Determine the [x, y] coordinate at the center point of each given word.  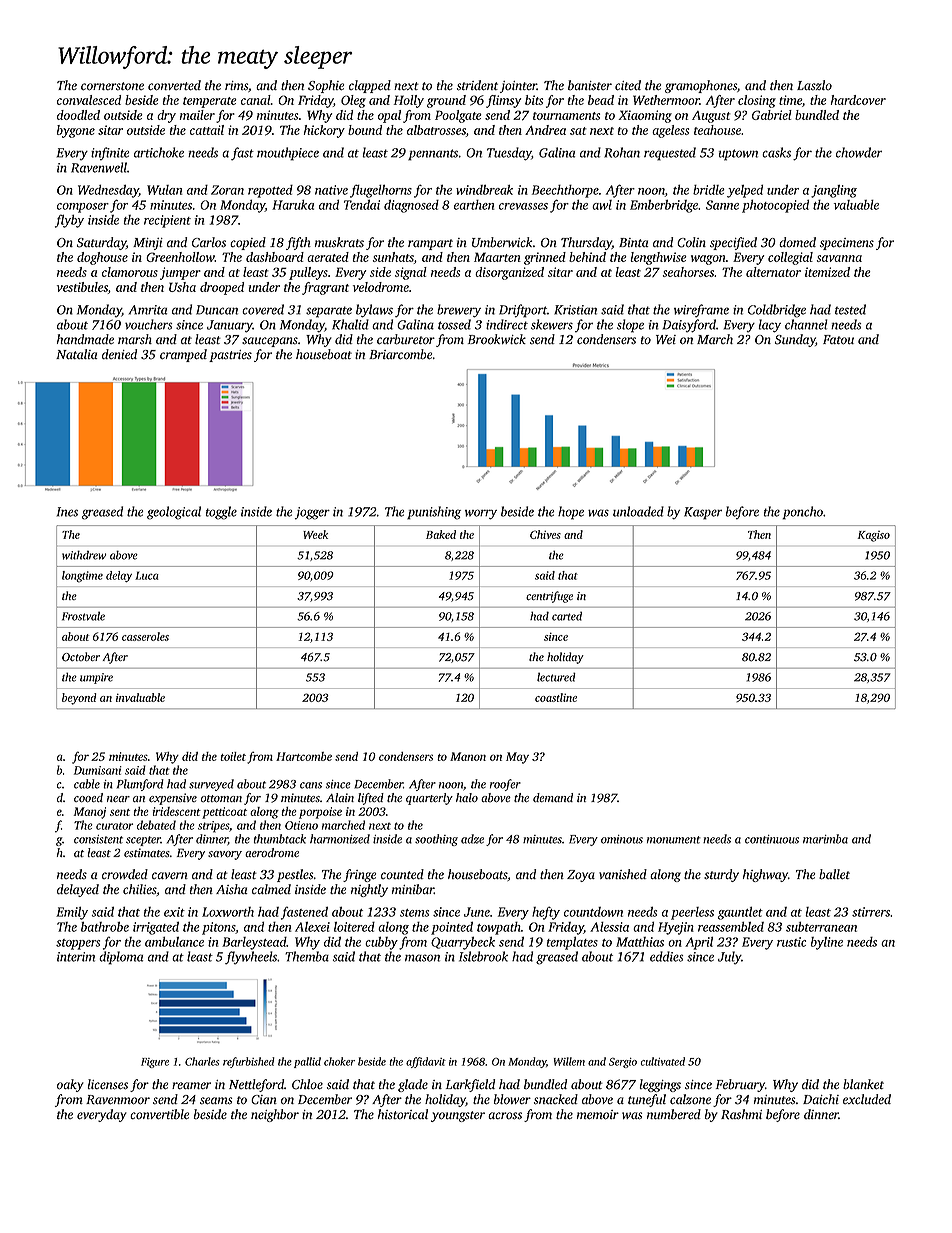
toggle [221, 513]
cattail [207, 130]
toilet [233, 756]
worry [481, 514]
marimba [825, 839]
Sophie [326, 86]
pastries [230, 356]
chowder [859, 152]
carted [567, 616]
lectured [556, 677]
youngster [458, 1116]
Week [315, 534]
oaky [70, 1085]
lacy [769, 326]
